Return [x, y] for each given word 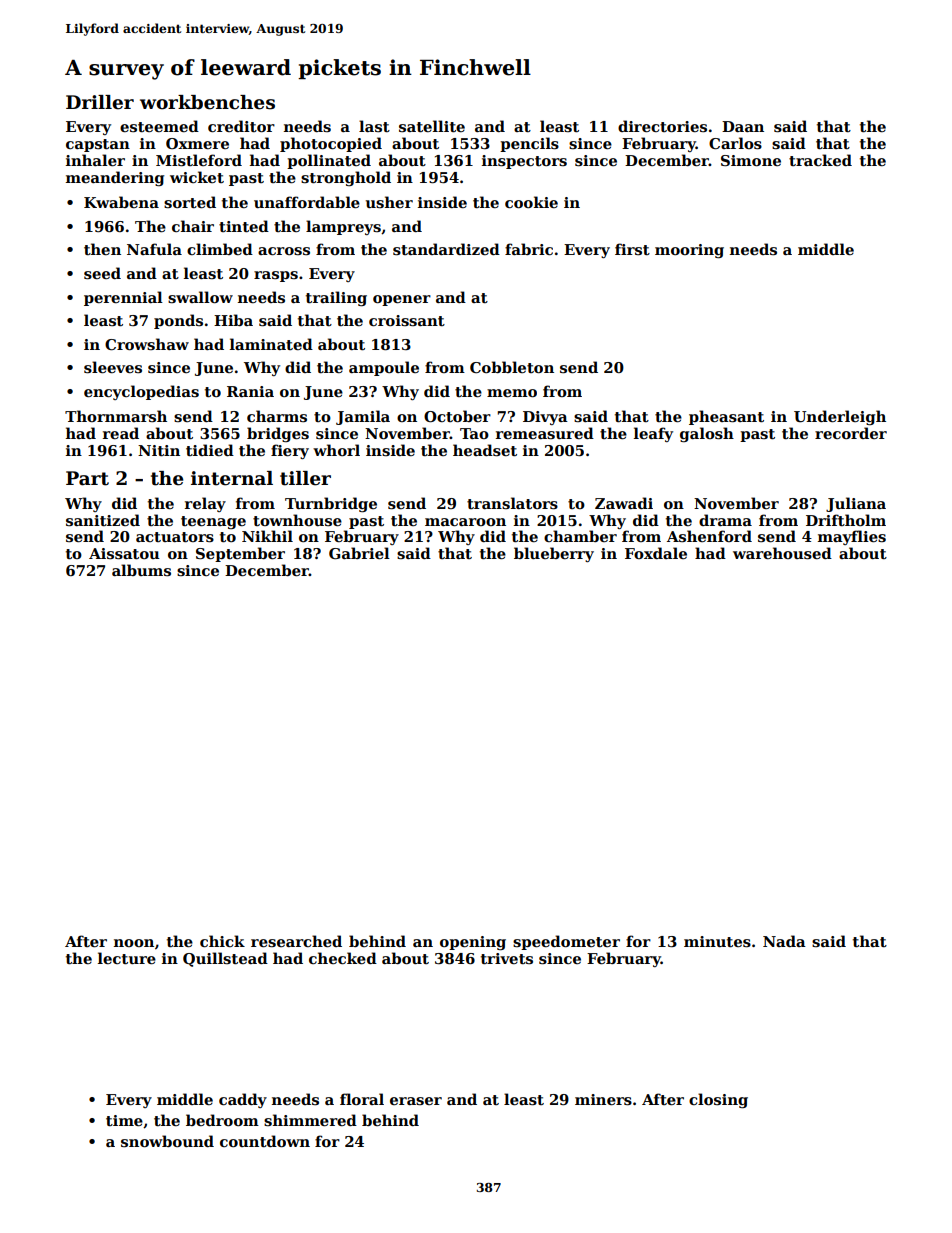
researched [296, 941]
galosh [707, 434]
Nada [784, 941]
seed [102, 273]
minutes [717, 941]
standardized [446, 249]
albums [141, 570]
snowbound [167, 1141]
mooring [689, 251]
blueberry [554, 554]
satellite [432, 126]
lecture [127, 958]
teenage [213, 522]
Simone [751, 160]
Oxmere [197, 143]
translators [512, 503]
